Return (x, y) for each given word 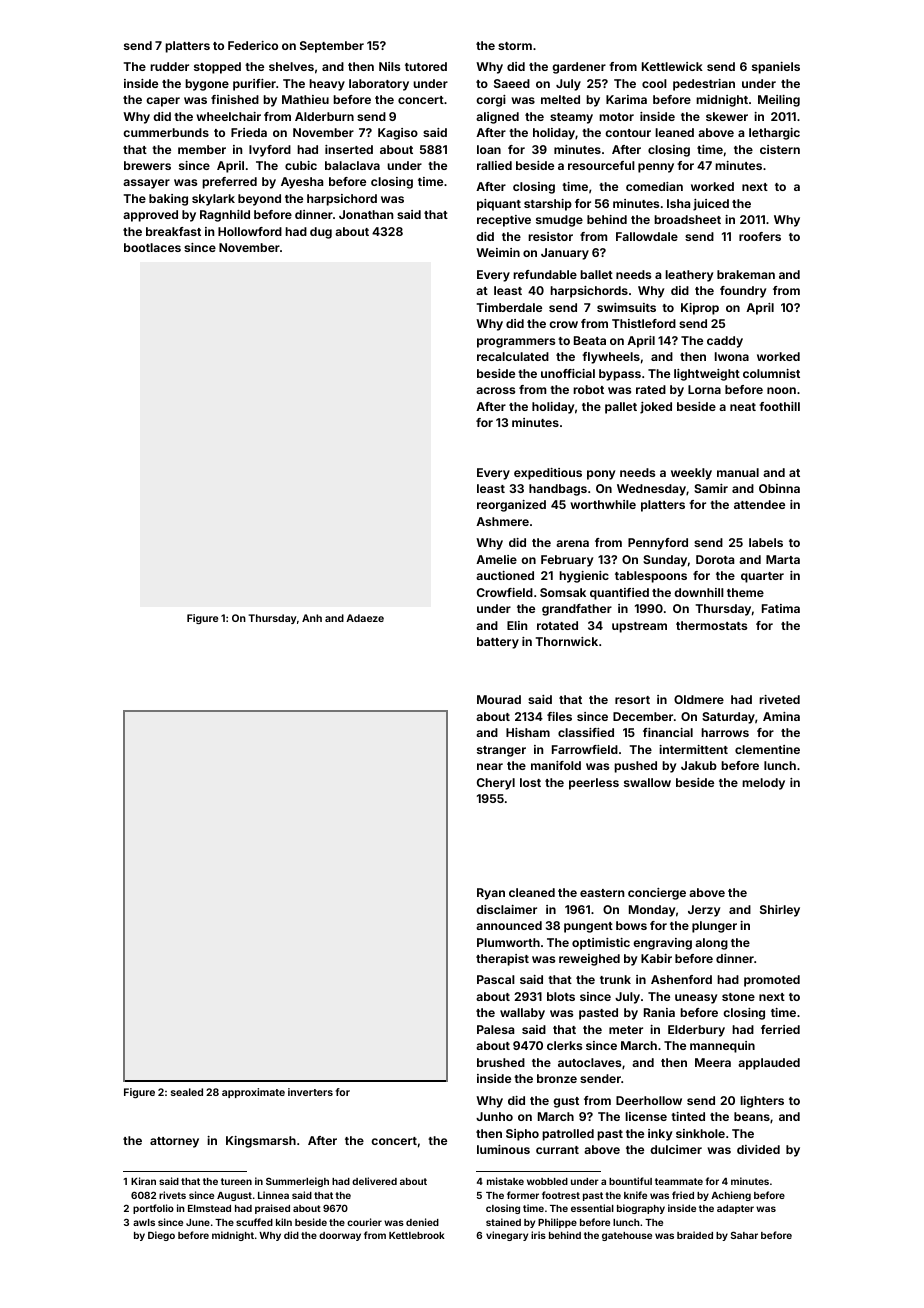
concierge (657, 894)
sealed (187, 1092)
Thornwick (567, 641)
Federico (253, 45)
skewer (727, 116)
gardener (579, 68)
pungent (588, 927)
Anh (312, 618)
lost (530, 782)
